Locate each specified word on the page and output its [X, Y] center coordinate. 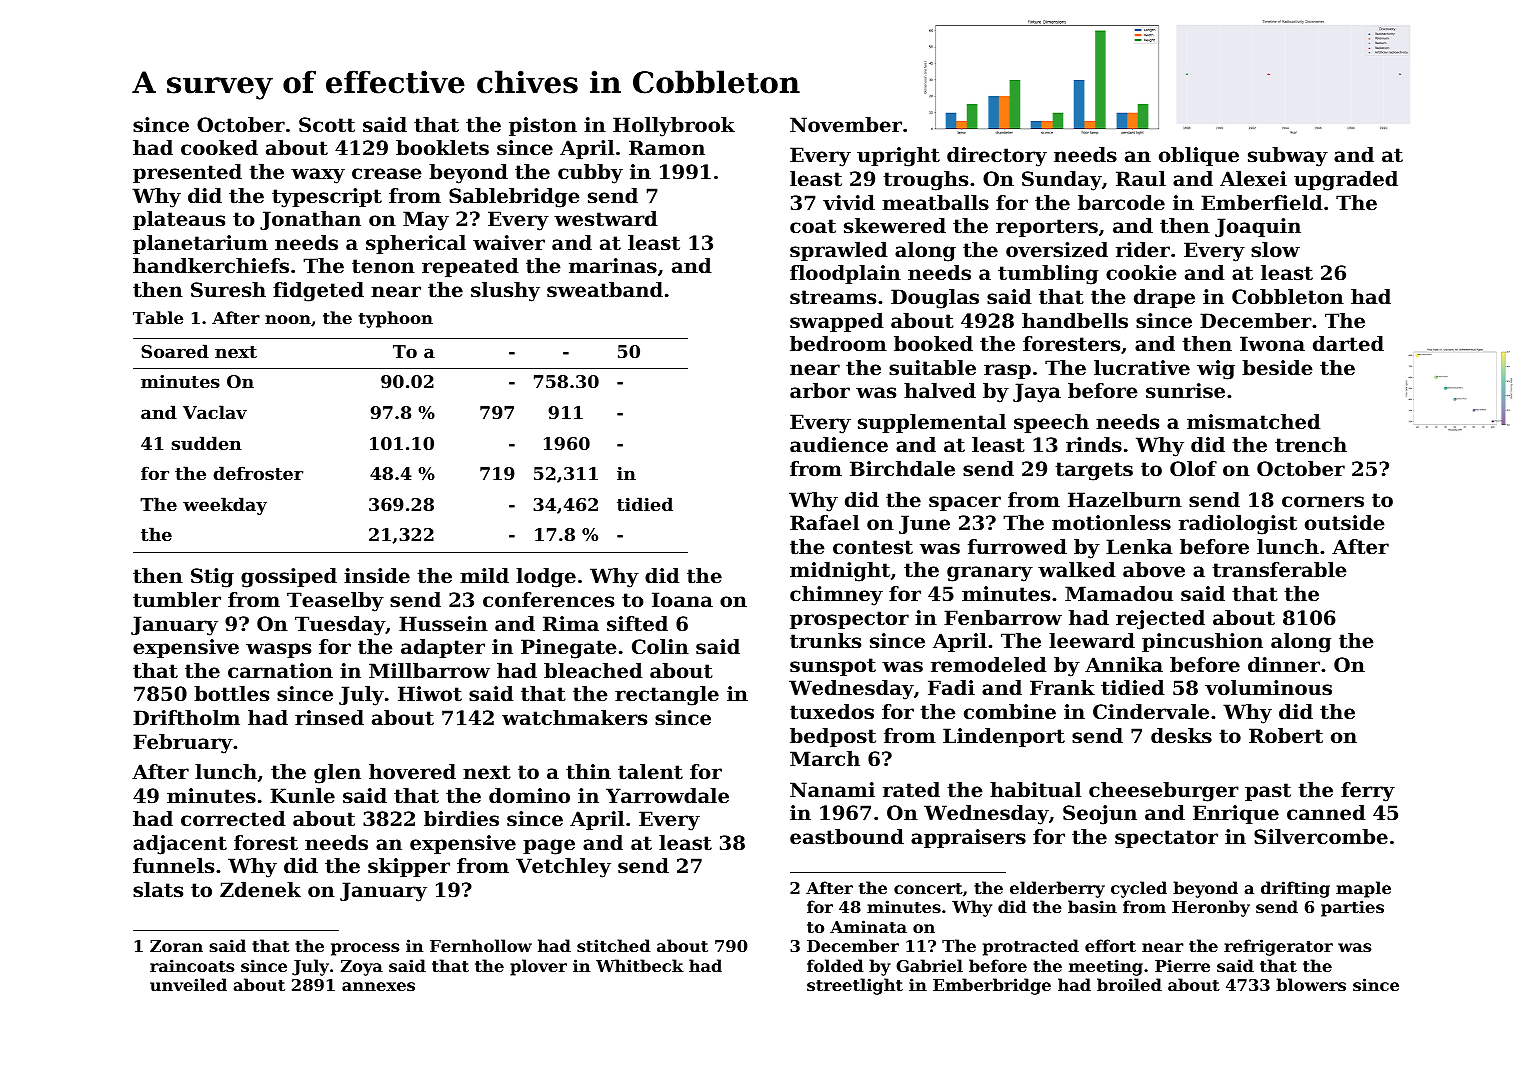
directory [997, 157]
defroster [258, 473]
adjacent [180, 845]
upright [898, 157]
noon [288, 319]
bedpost [833, 737]
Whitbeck [640, 965]
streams [833, 297]
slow [1275, 250]
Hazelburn [1125, 500]
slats [158, 890]
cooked [219, 148]
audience [839, 445]
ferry [1368, 792]
